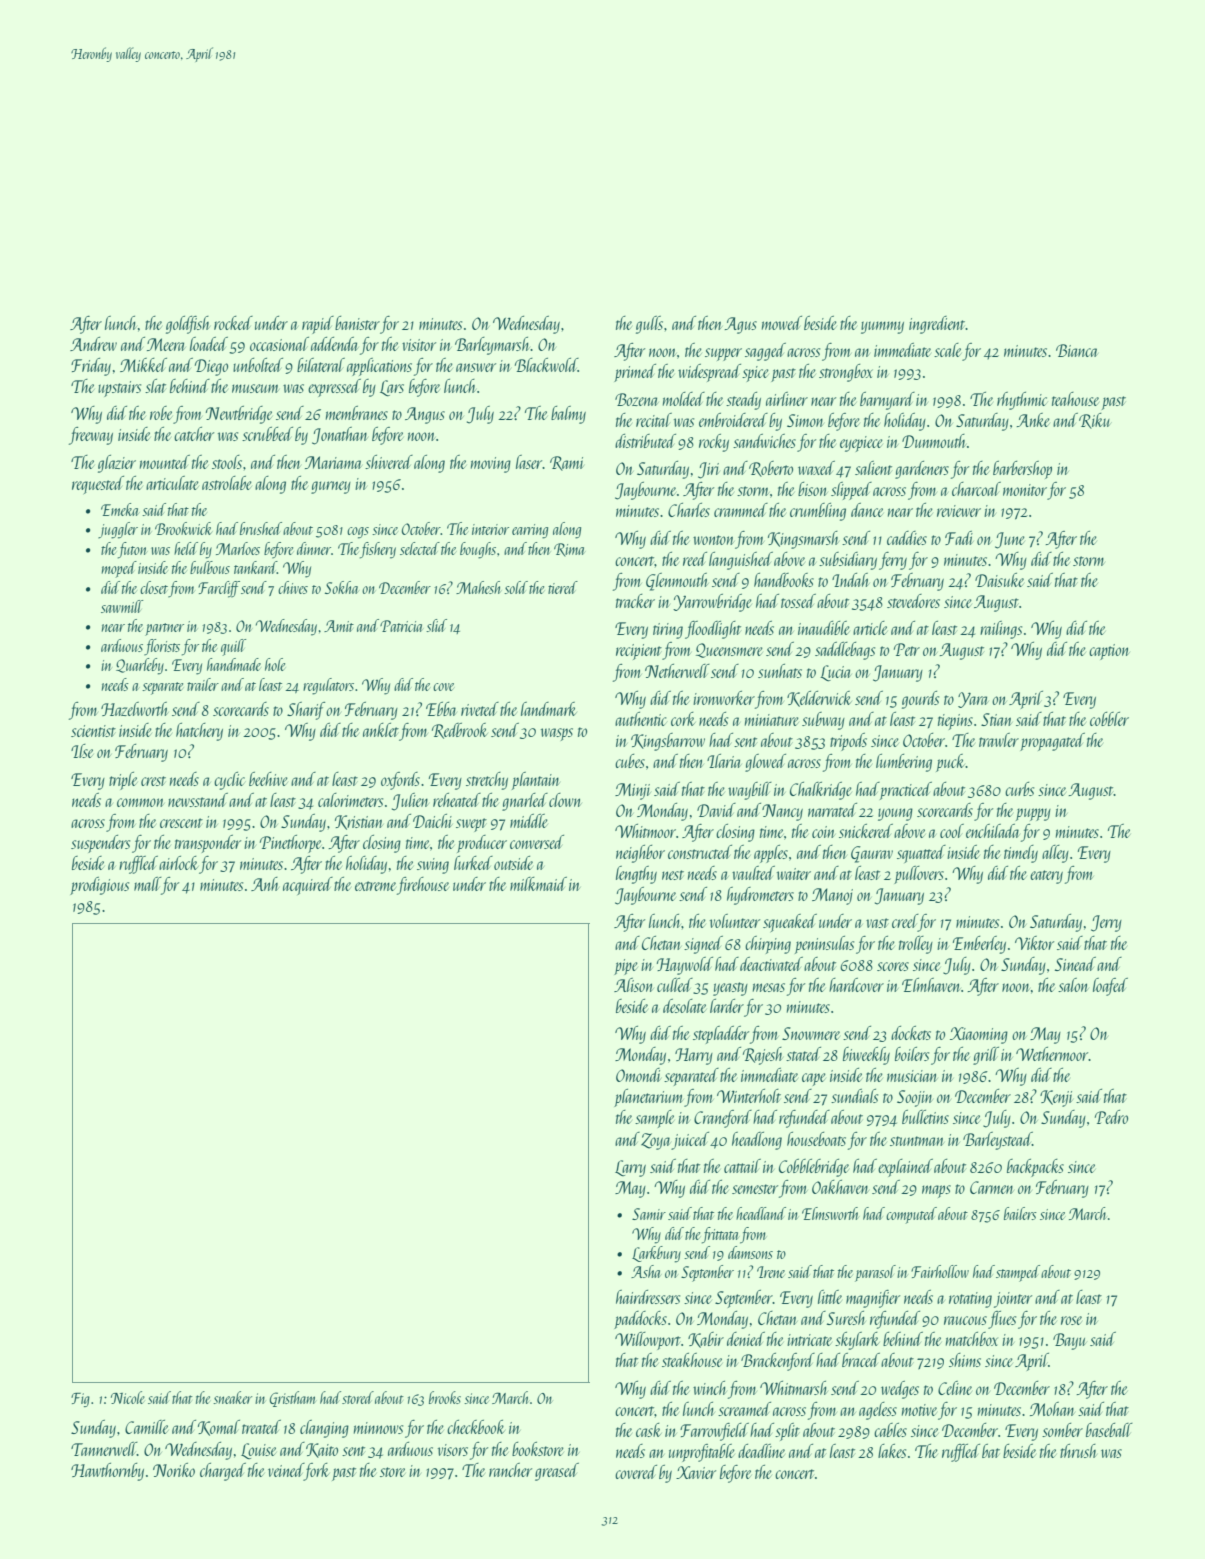  Describe the element at coordinates (848, 742) in the page. I see `tripods` at that location.
